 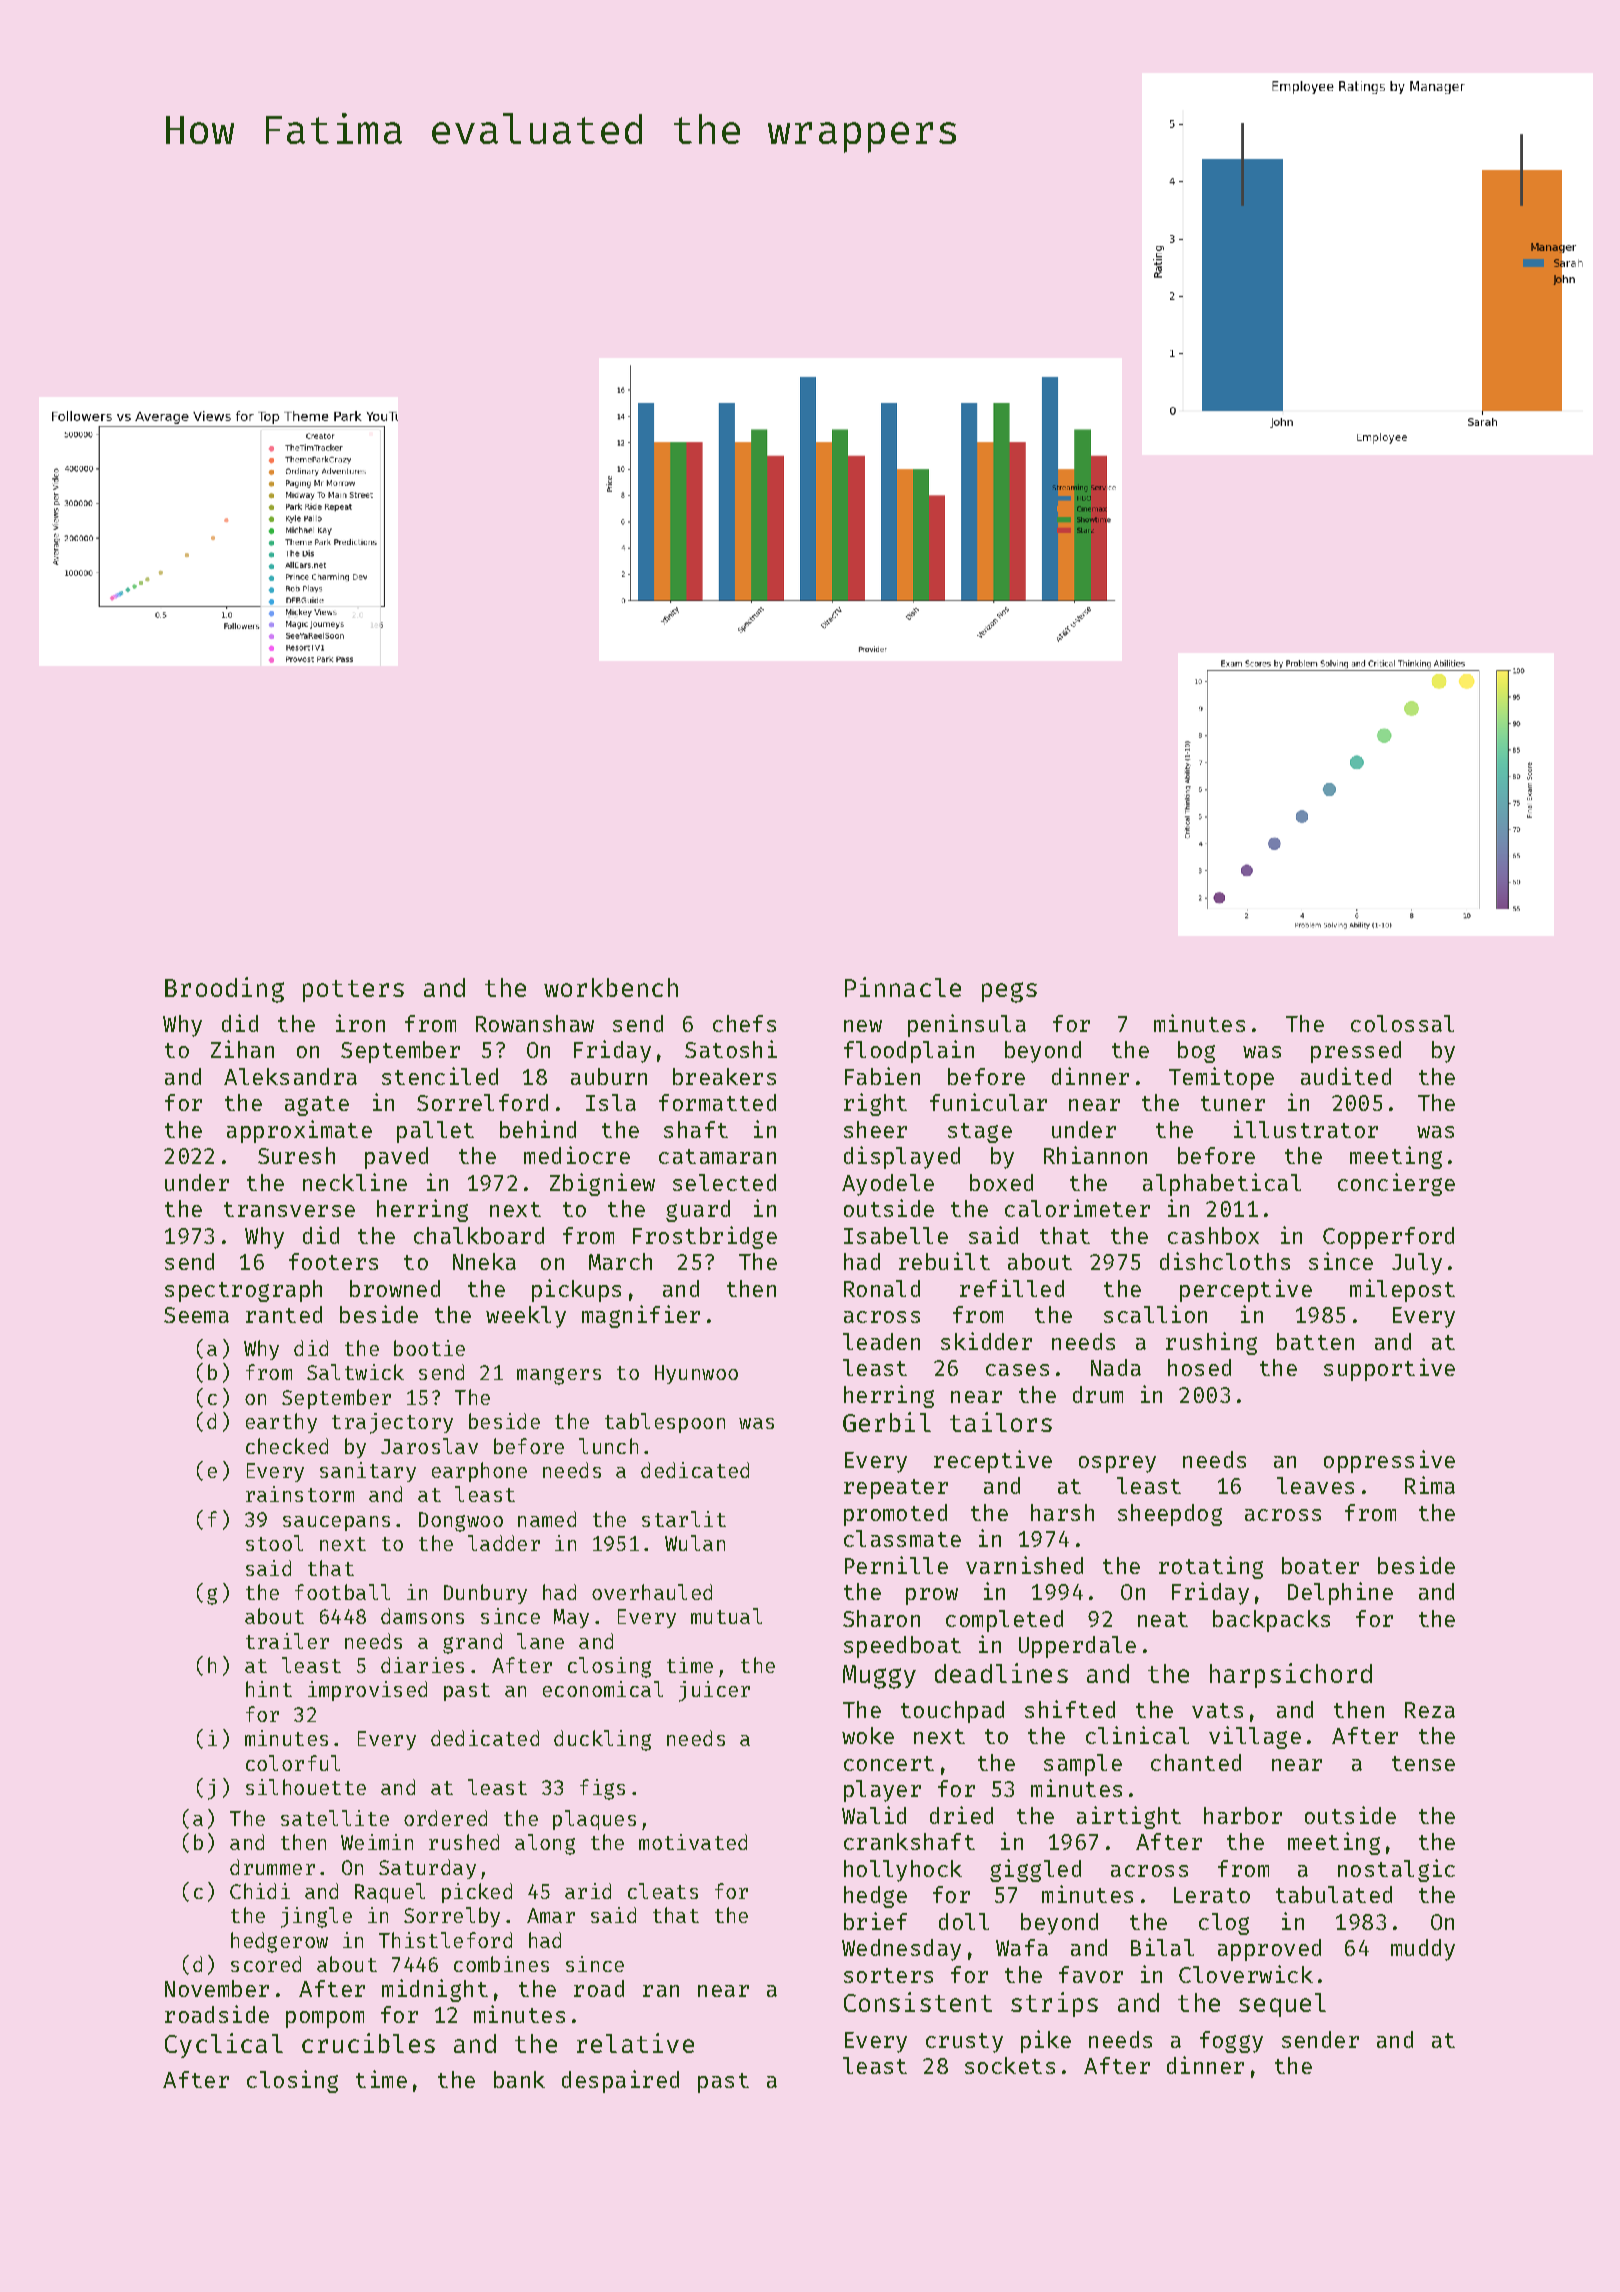 What do you see at coordinates (242, 1049) in the page?
I see `Zihan` at bounding box center [242, 1049].
